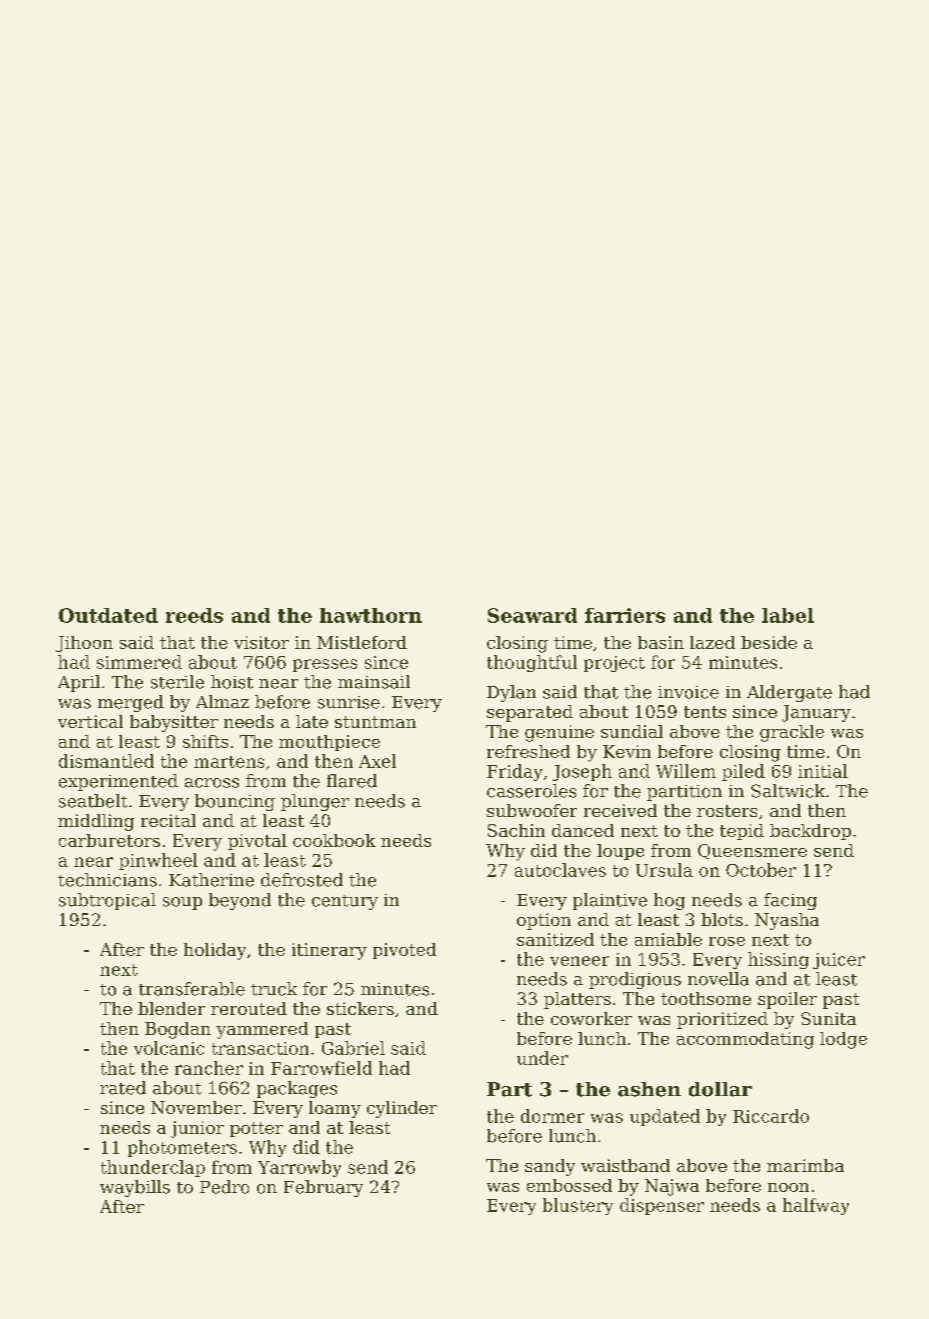  Describe the element at coordinates (402, 1109) in the screenshot. I see `cylinder` at that location.
